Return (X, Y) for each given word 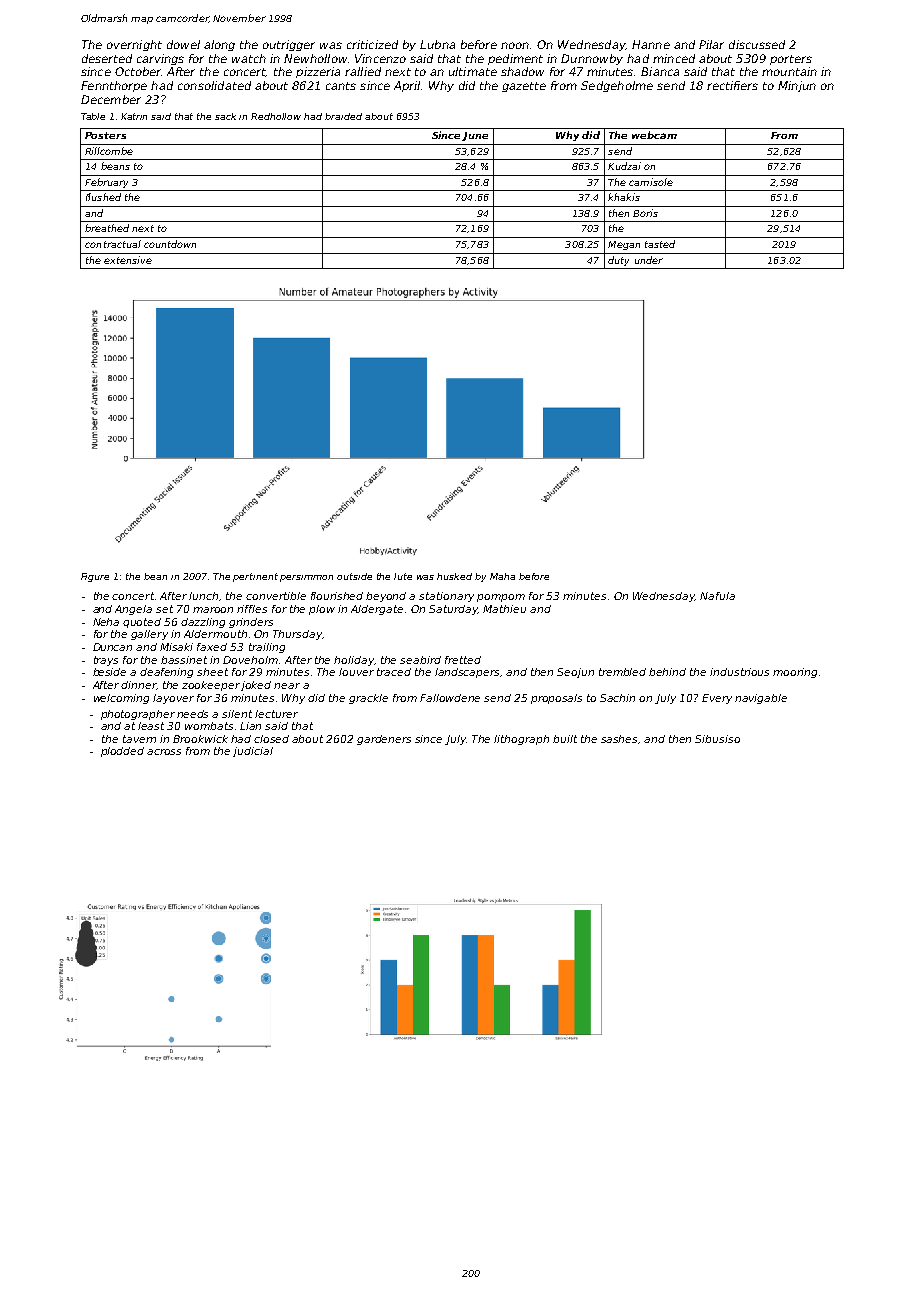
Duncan (112, 647)
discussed (757, 44)
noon (515, 45)
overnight (134, 45)
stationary (446, 597)
